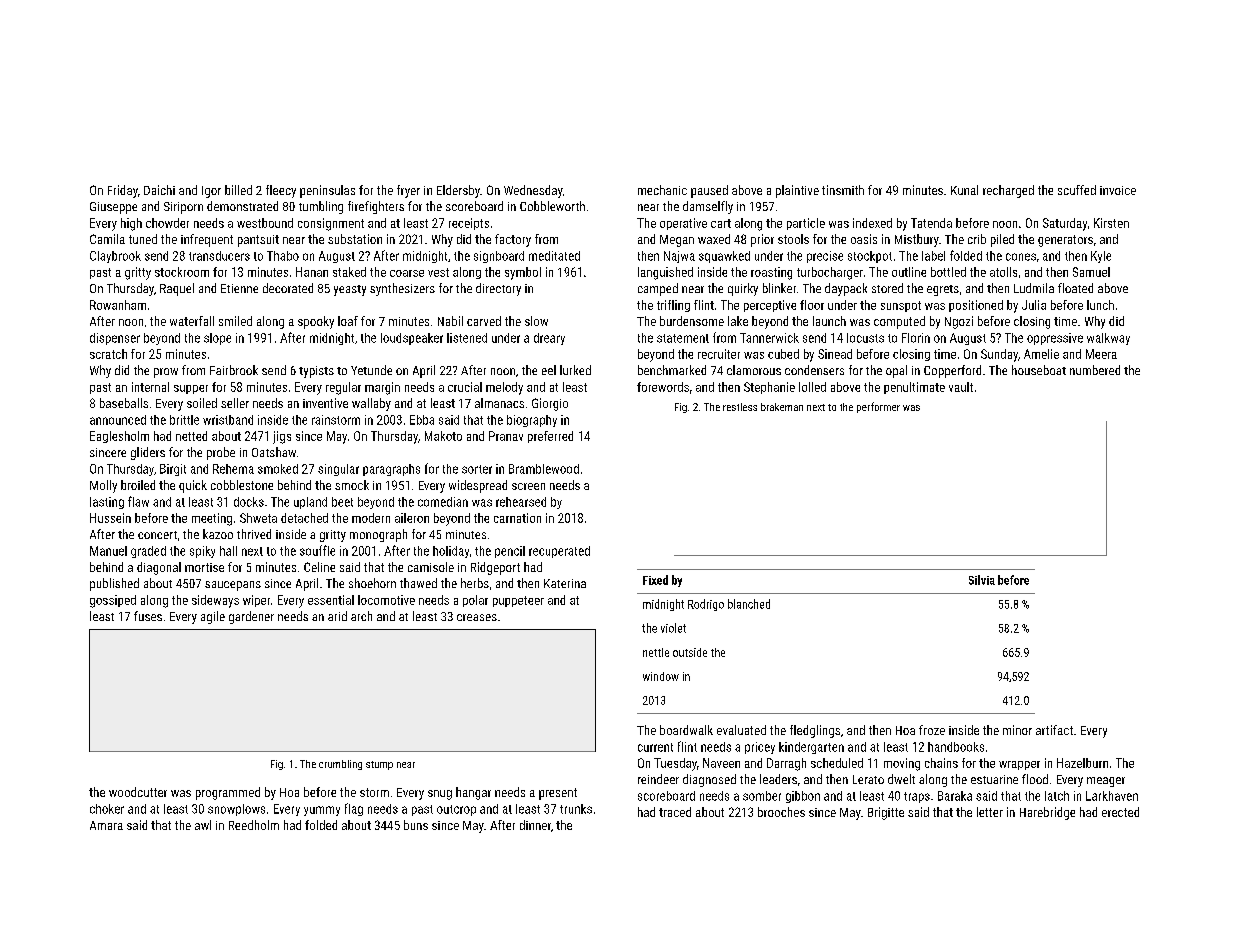 The height and width of the page is (952, 1233). I want to click on performer, so click(878, 407).
